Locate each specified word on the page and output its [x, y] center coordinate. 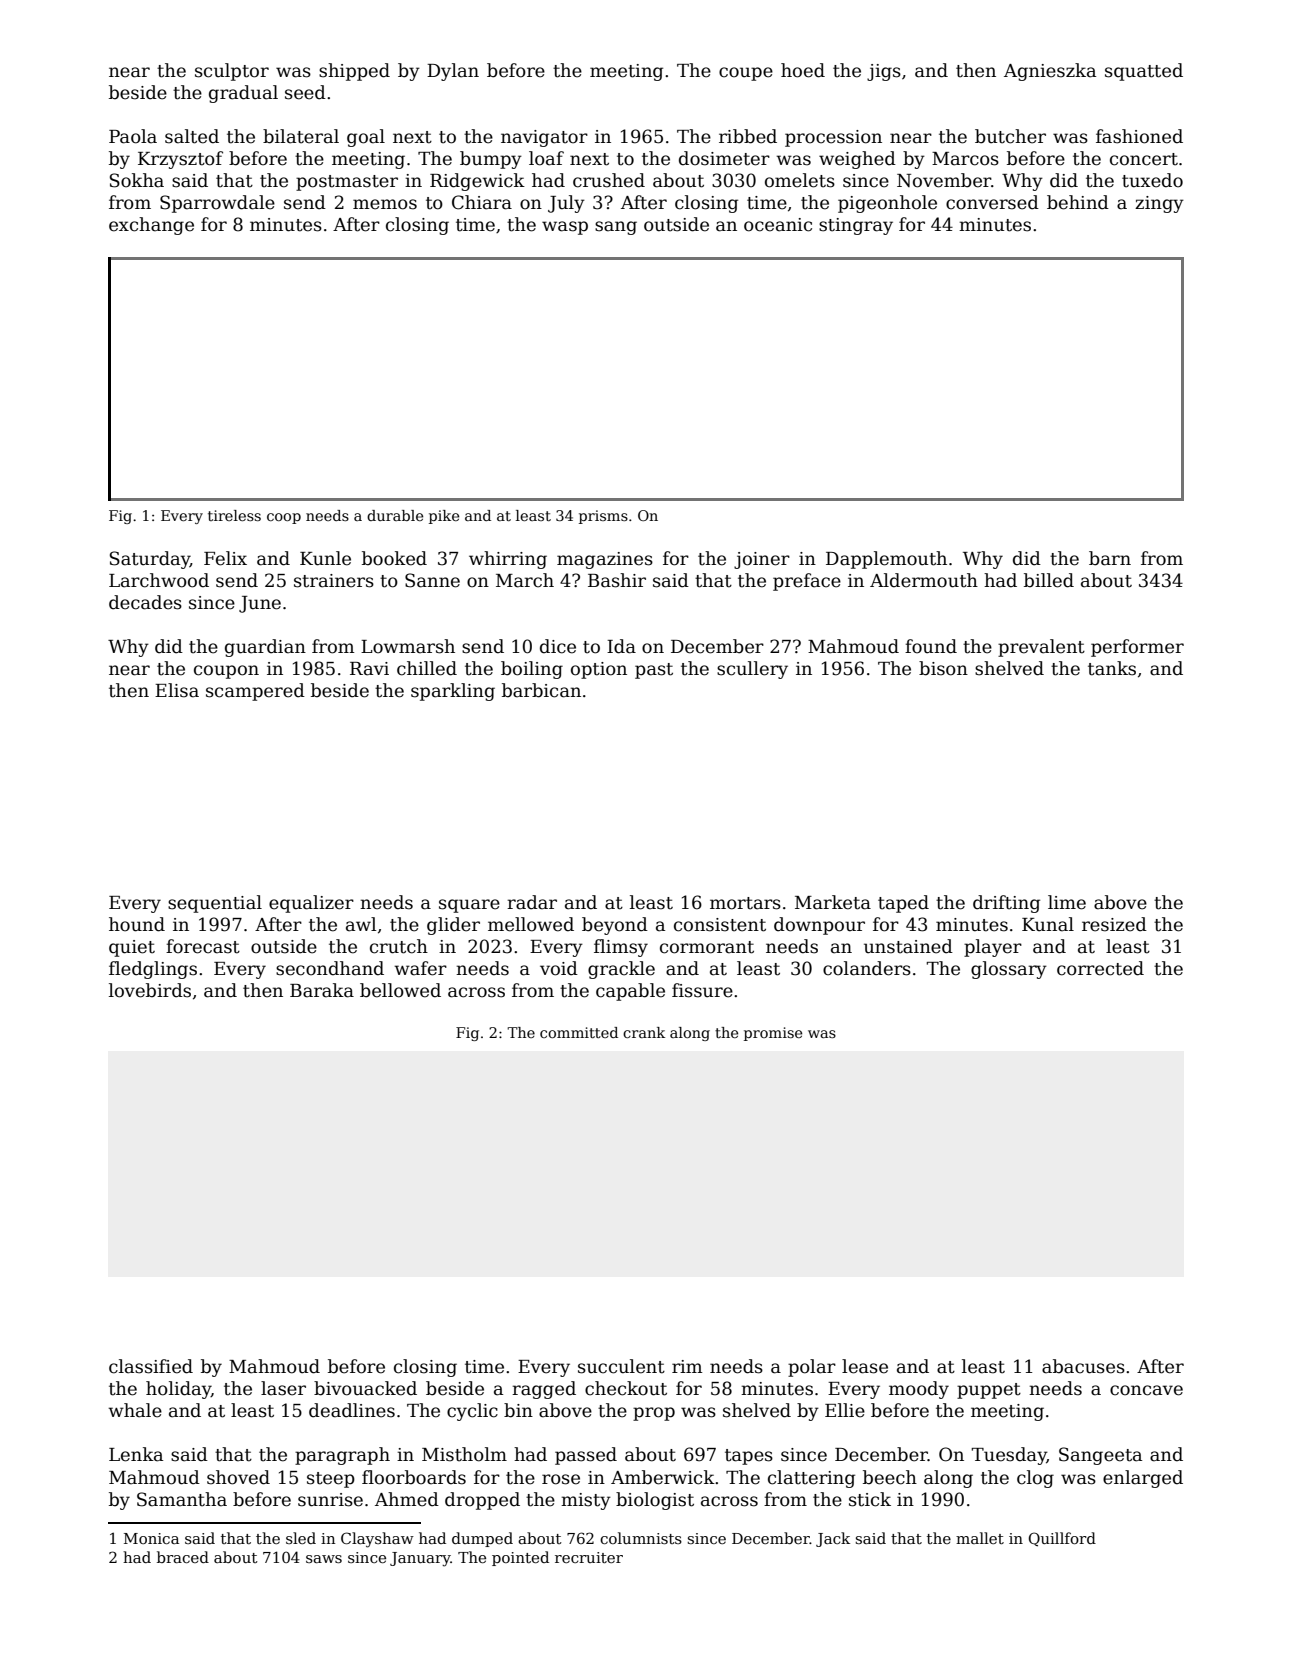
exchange [151, 226]
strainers [334, 581]
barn [1110, 558]
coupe [746, 74]
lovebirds [150, 990]
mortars [745, 903]
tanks [1112, 668]
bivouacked [365, 1388]
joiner [762, 560]
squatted [1144, 72]
